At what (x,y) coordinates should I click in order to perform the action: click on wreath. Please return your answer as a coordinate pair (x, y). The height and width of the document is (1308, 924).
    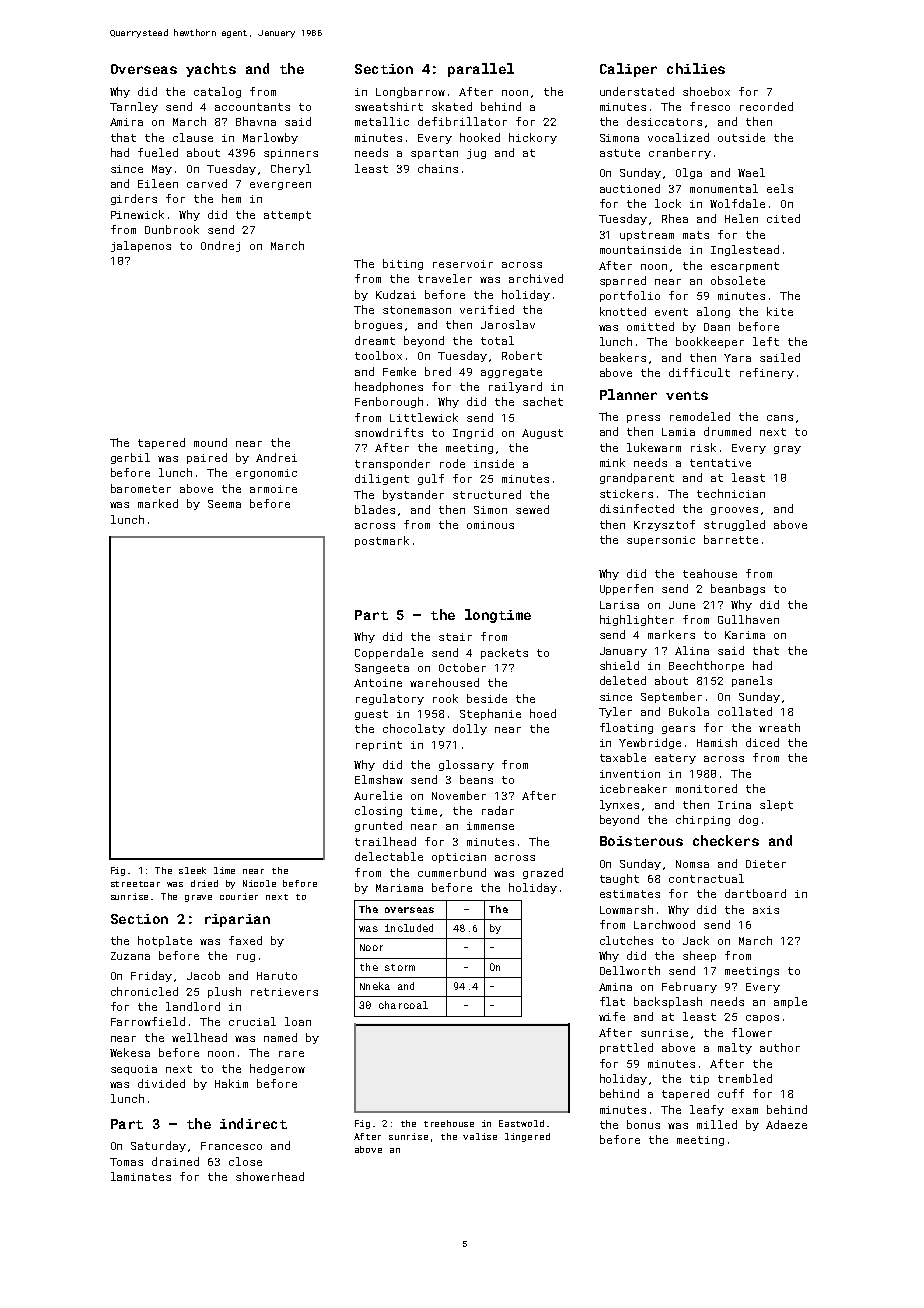
    Looking at the image, I should click on (779, 727).
